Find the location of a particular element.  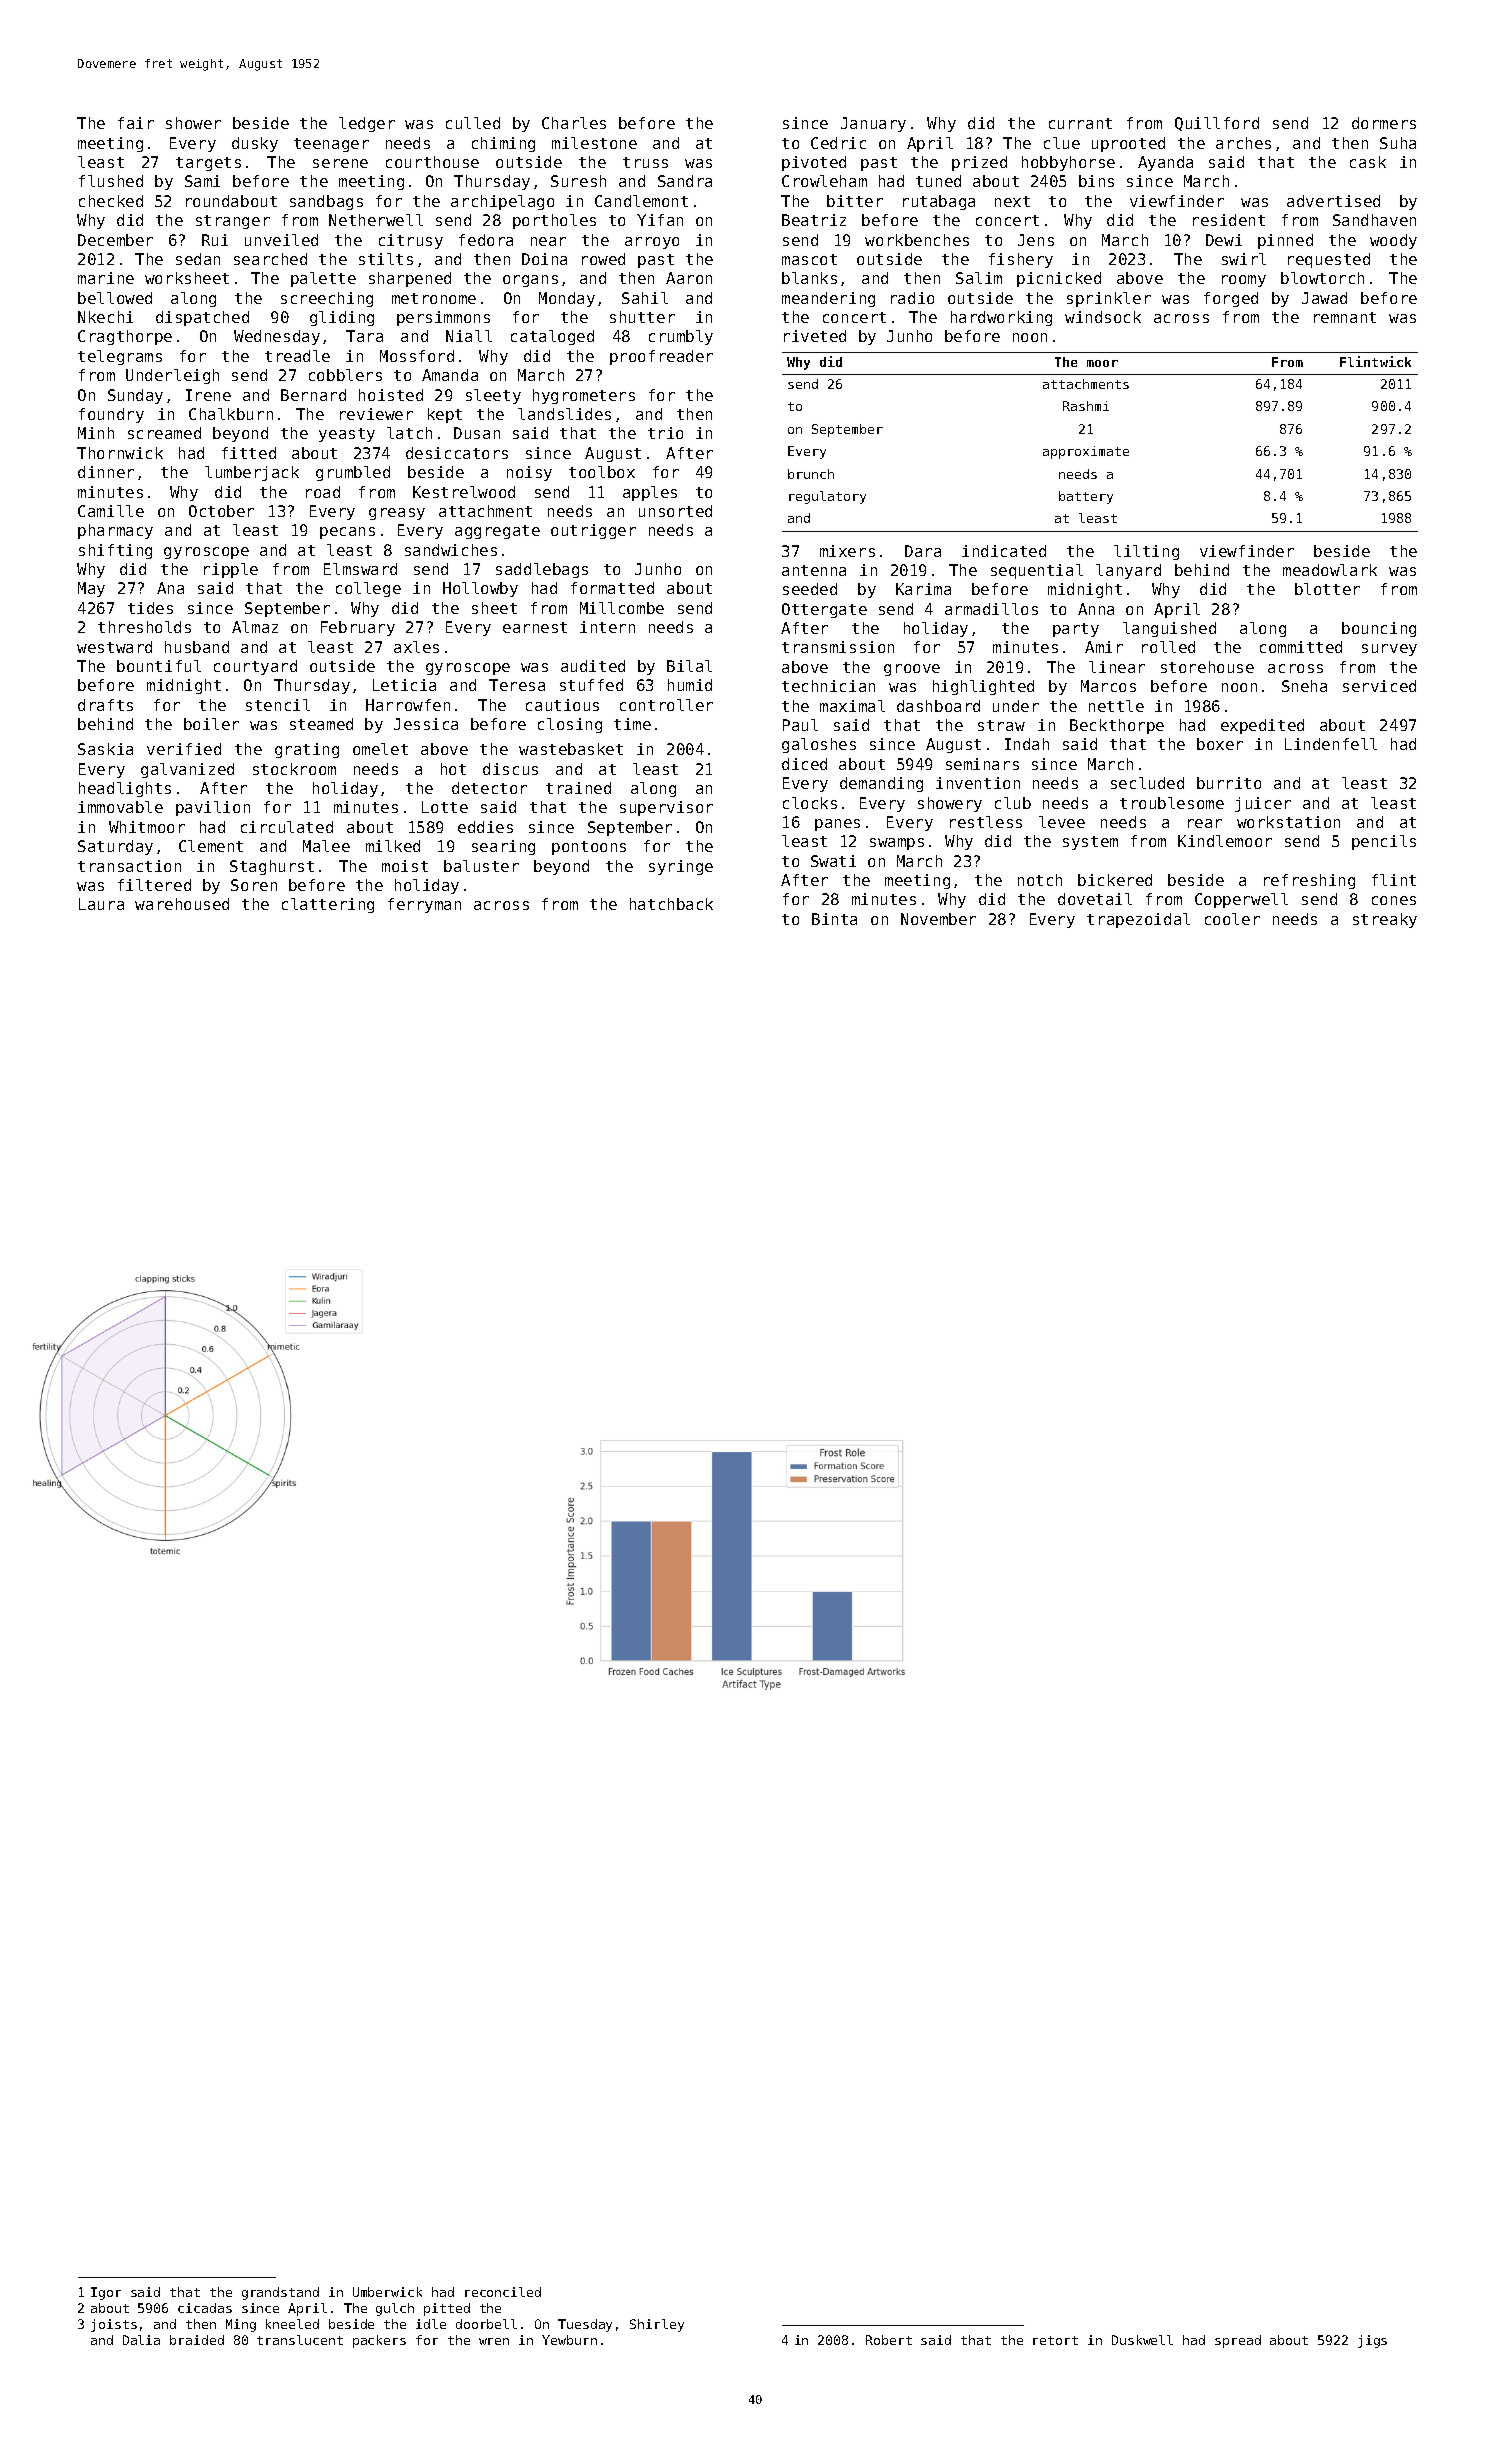

Shirley is located at coordinates (657, 2325).
